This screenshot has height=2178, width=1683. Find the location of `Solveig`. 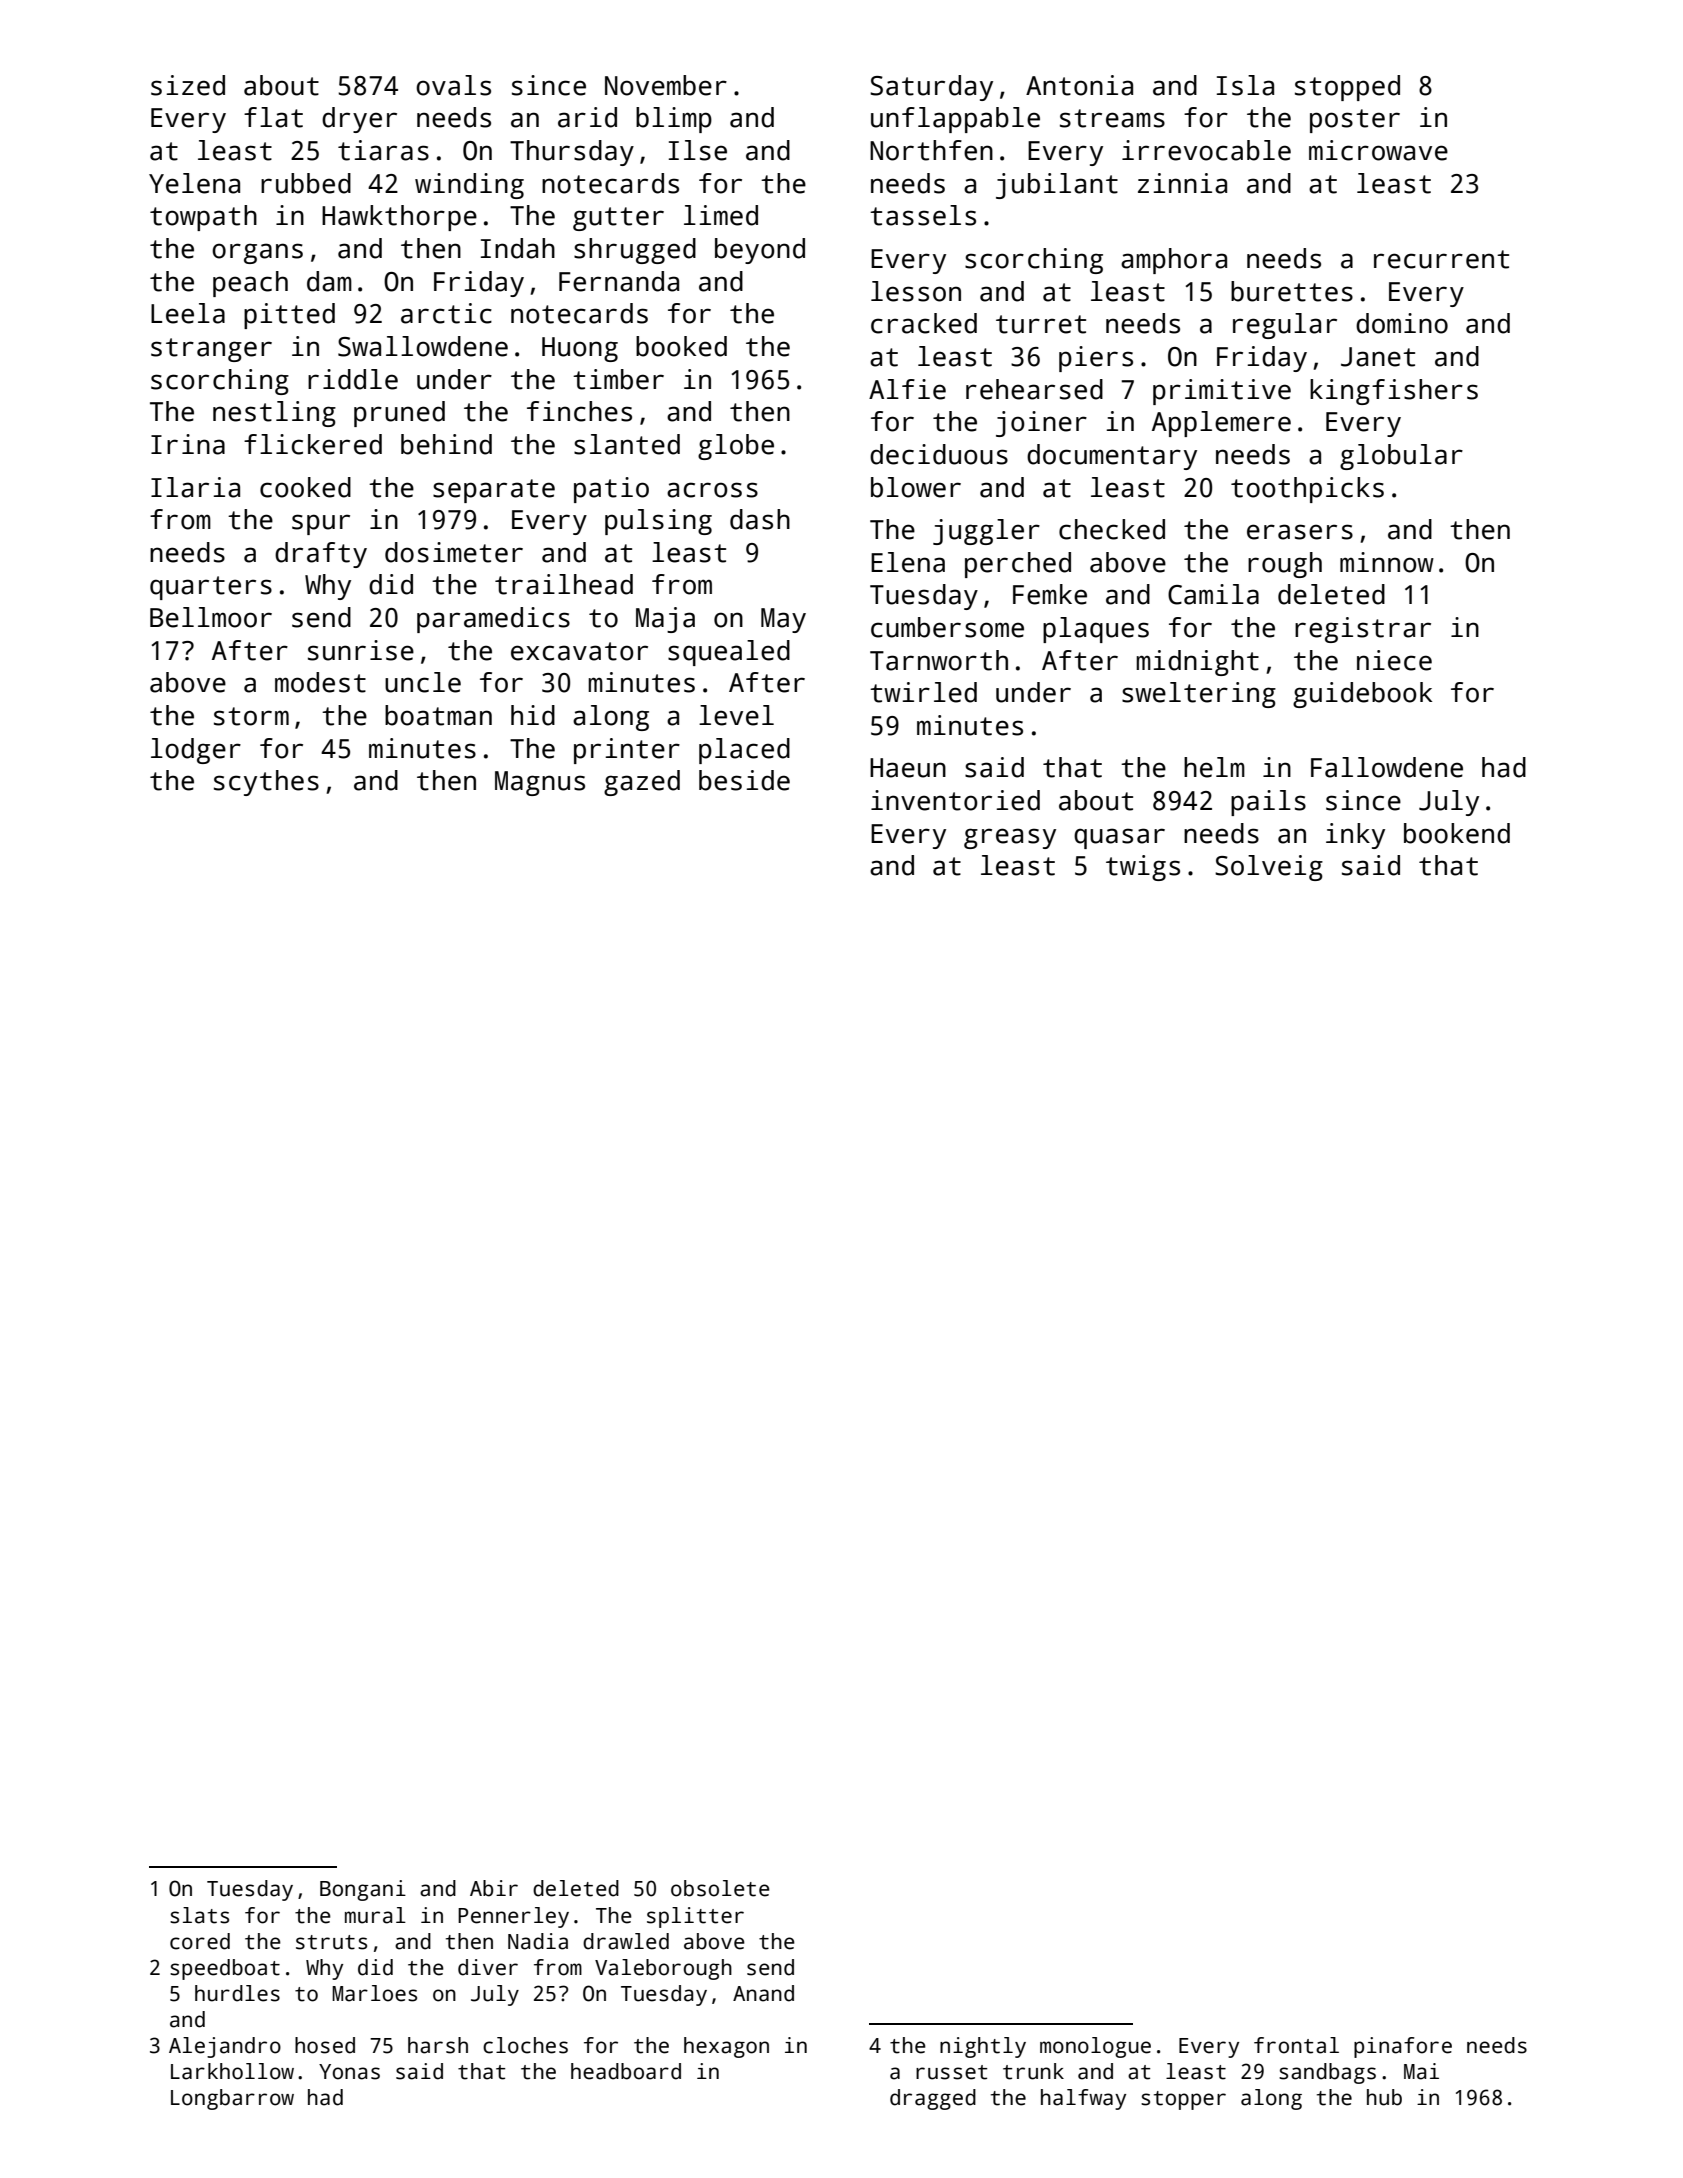

Solveig is located at coordinates (1269, 868).
